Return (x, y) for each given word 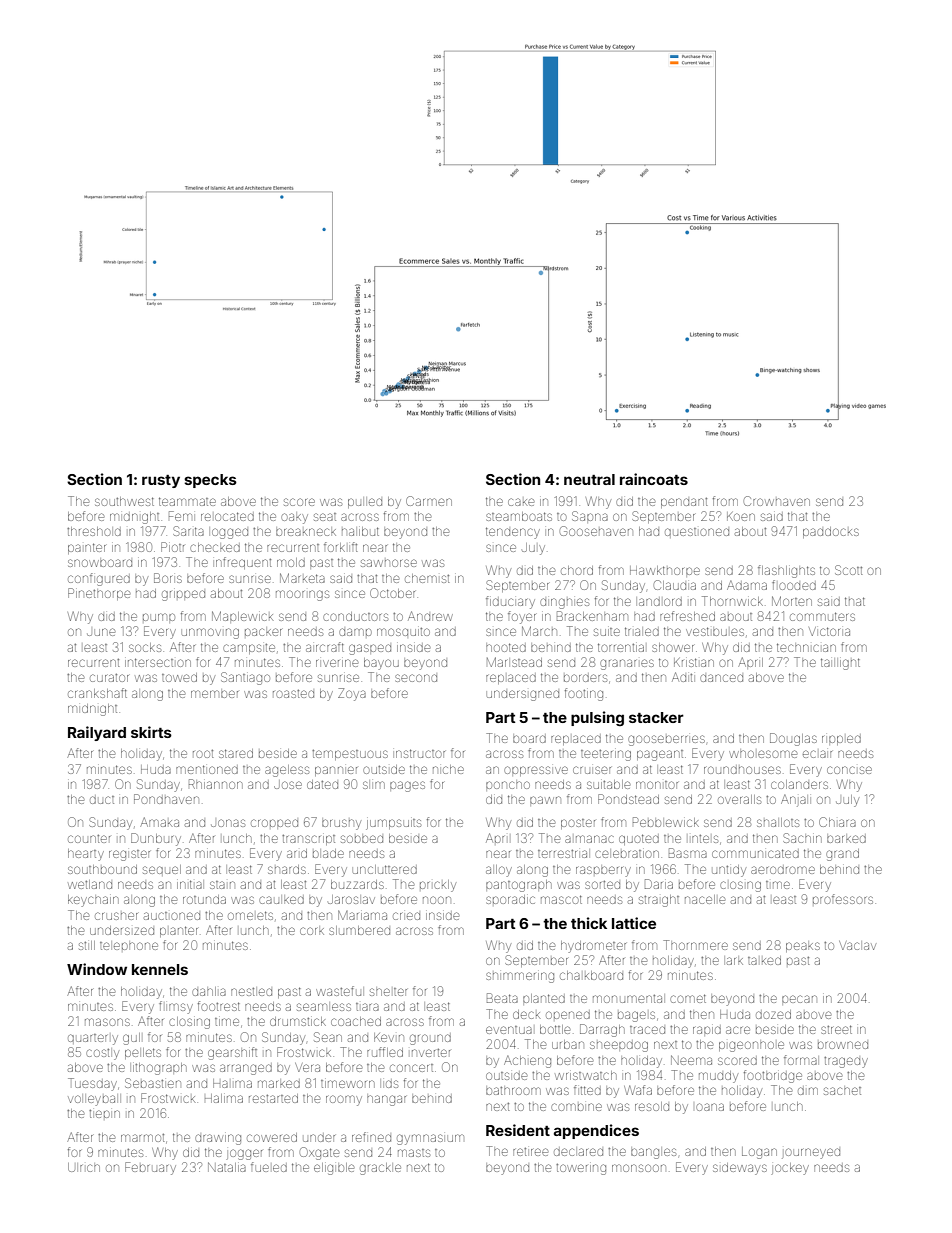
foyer (522, 617)
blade (328, 853)
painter (87, 548)
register (129, 855)
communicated (755, 853)
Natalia (227, 1167)
